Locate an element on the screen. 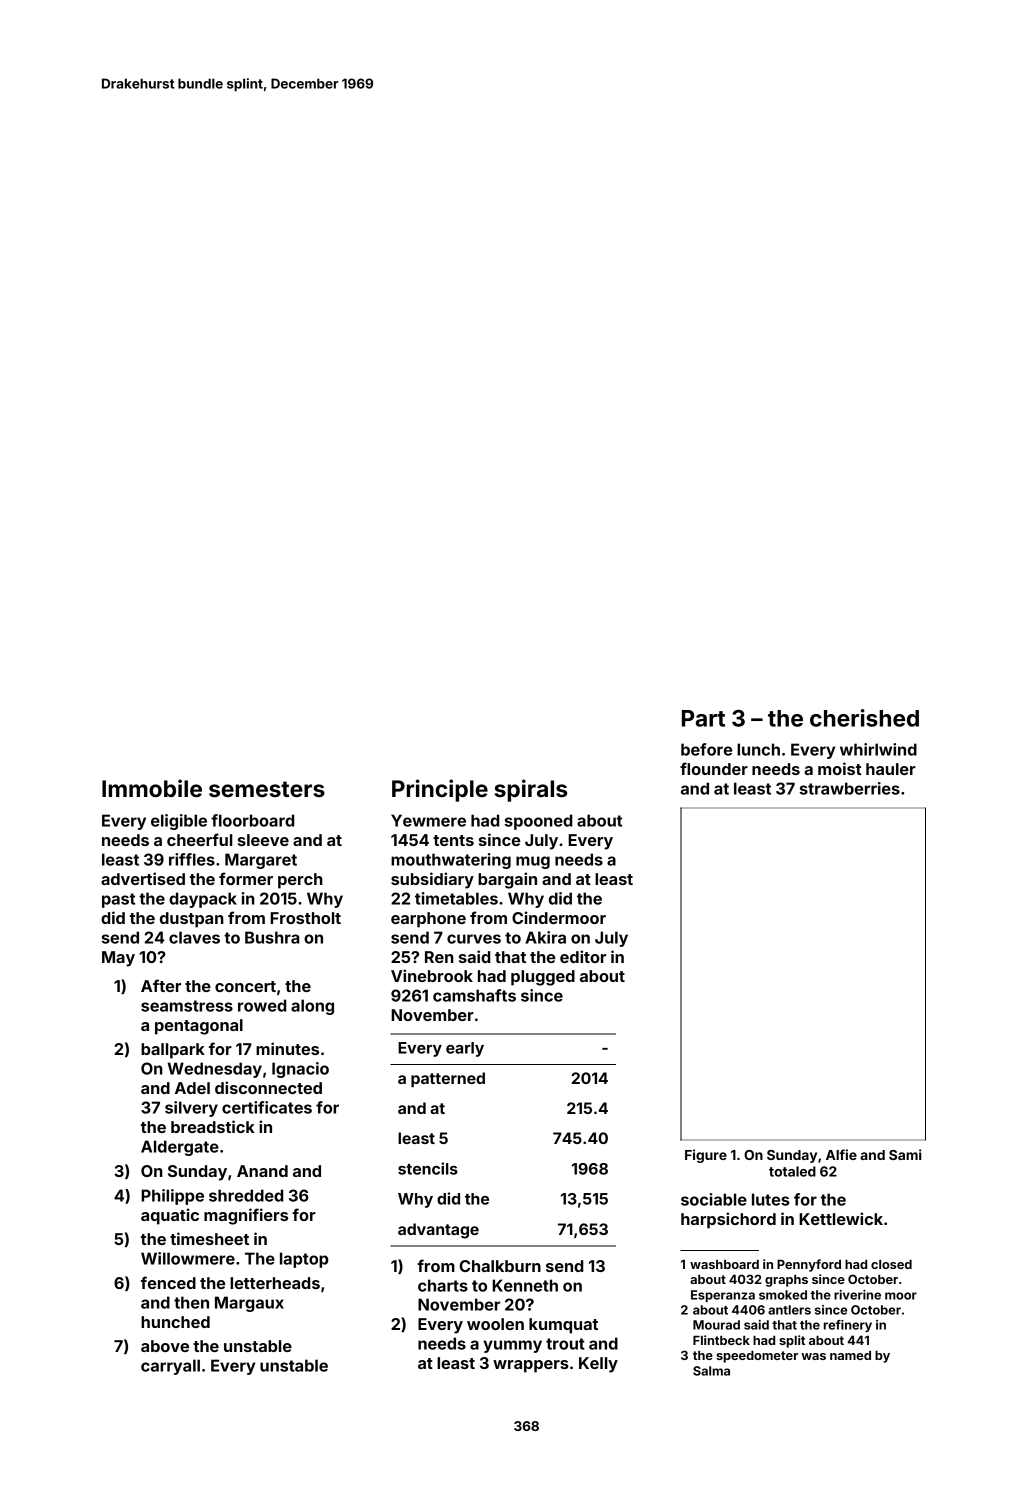 This screenshot has width=1027, height=1487. Vinebrook is located at coordinates (432, 975).
